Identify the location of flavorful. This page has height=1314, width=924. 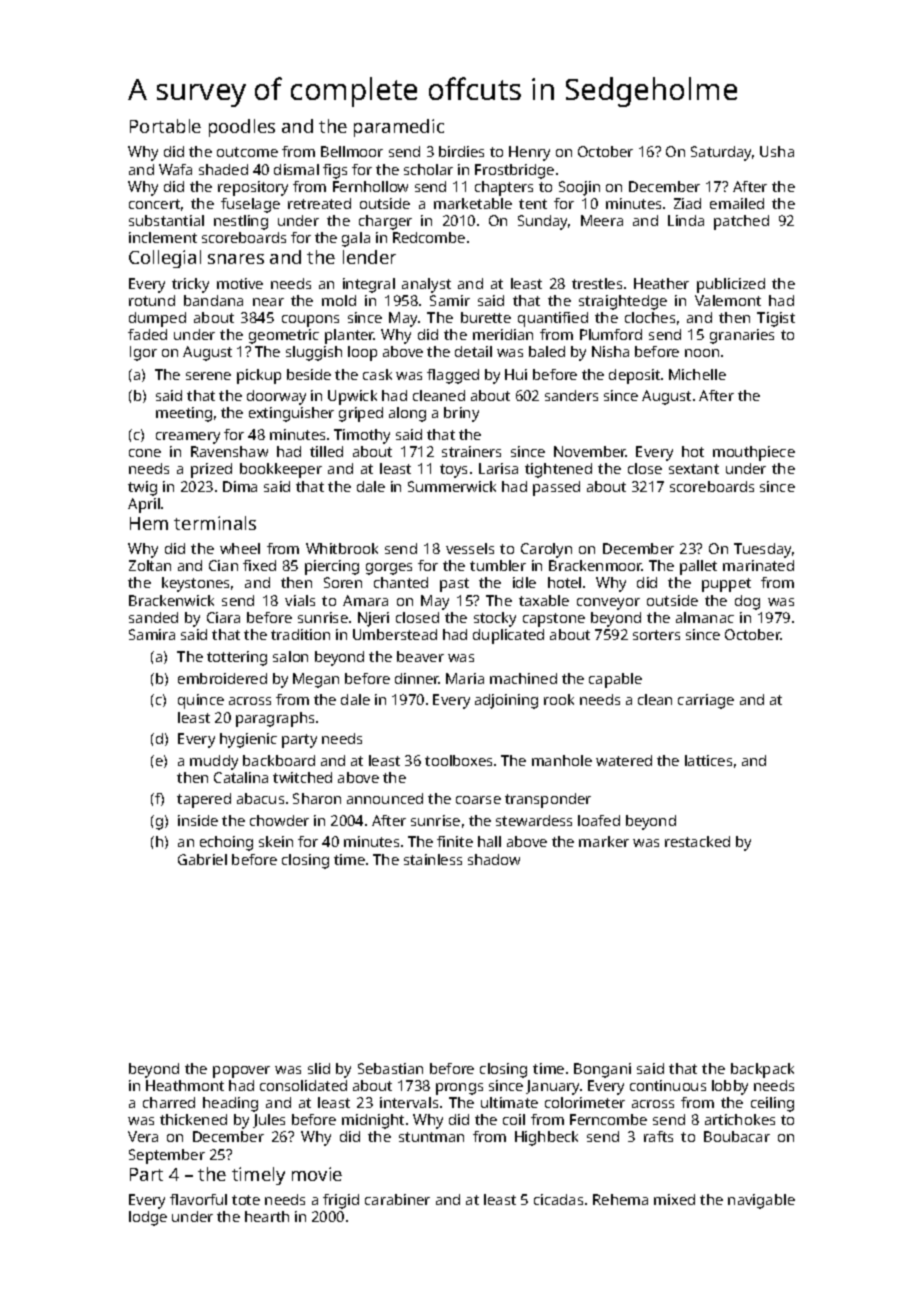
(198, 1199).
